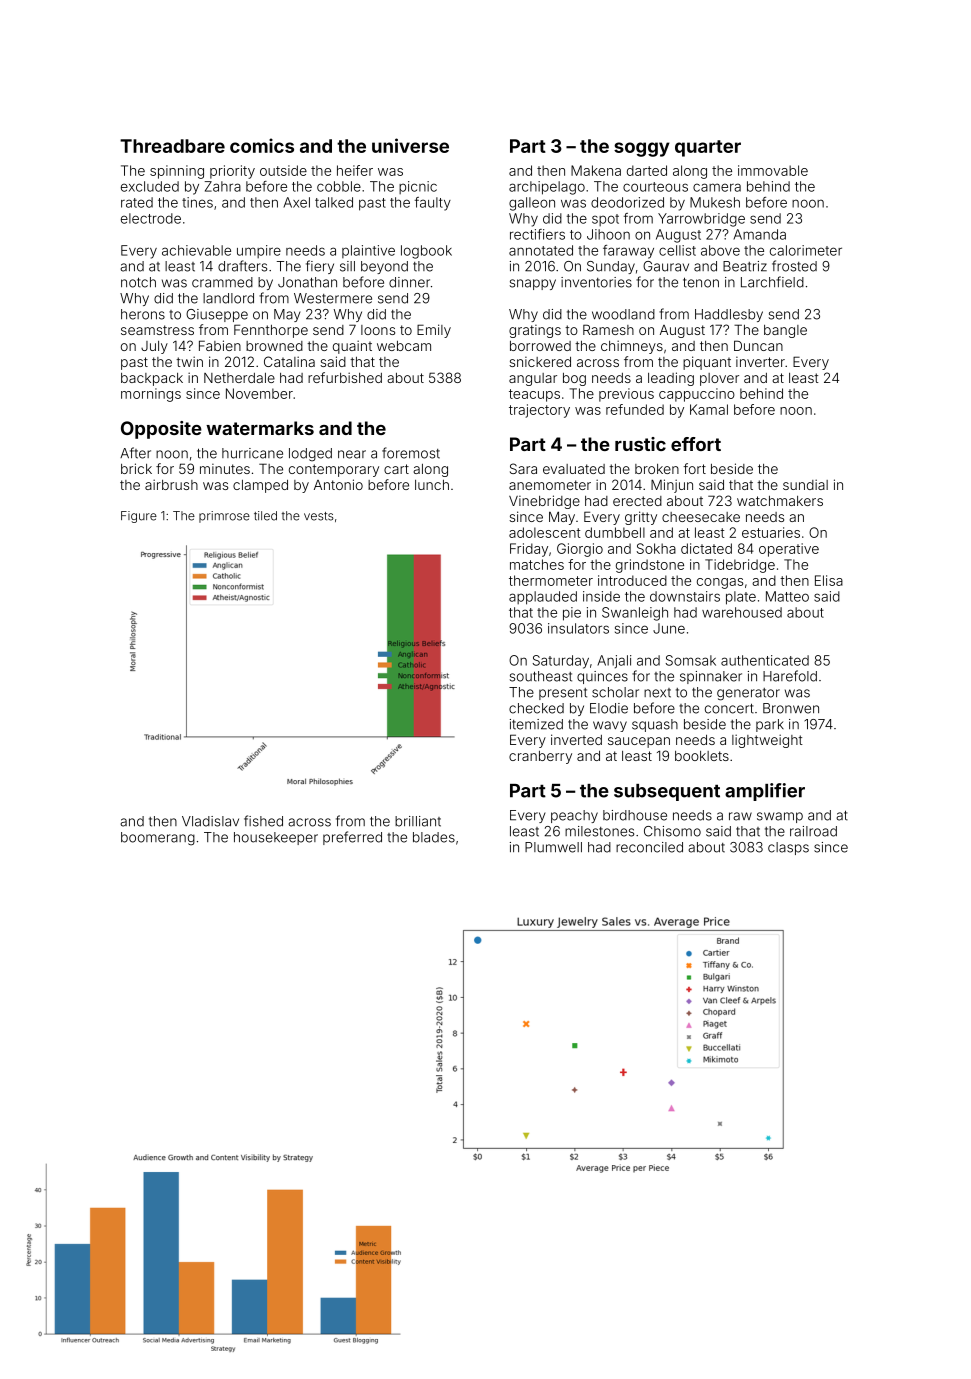  What do you see at coordinates (334, 202) in the screenshot?
I see `talked` at bounding box center [334, 202].
